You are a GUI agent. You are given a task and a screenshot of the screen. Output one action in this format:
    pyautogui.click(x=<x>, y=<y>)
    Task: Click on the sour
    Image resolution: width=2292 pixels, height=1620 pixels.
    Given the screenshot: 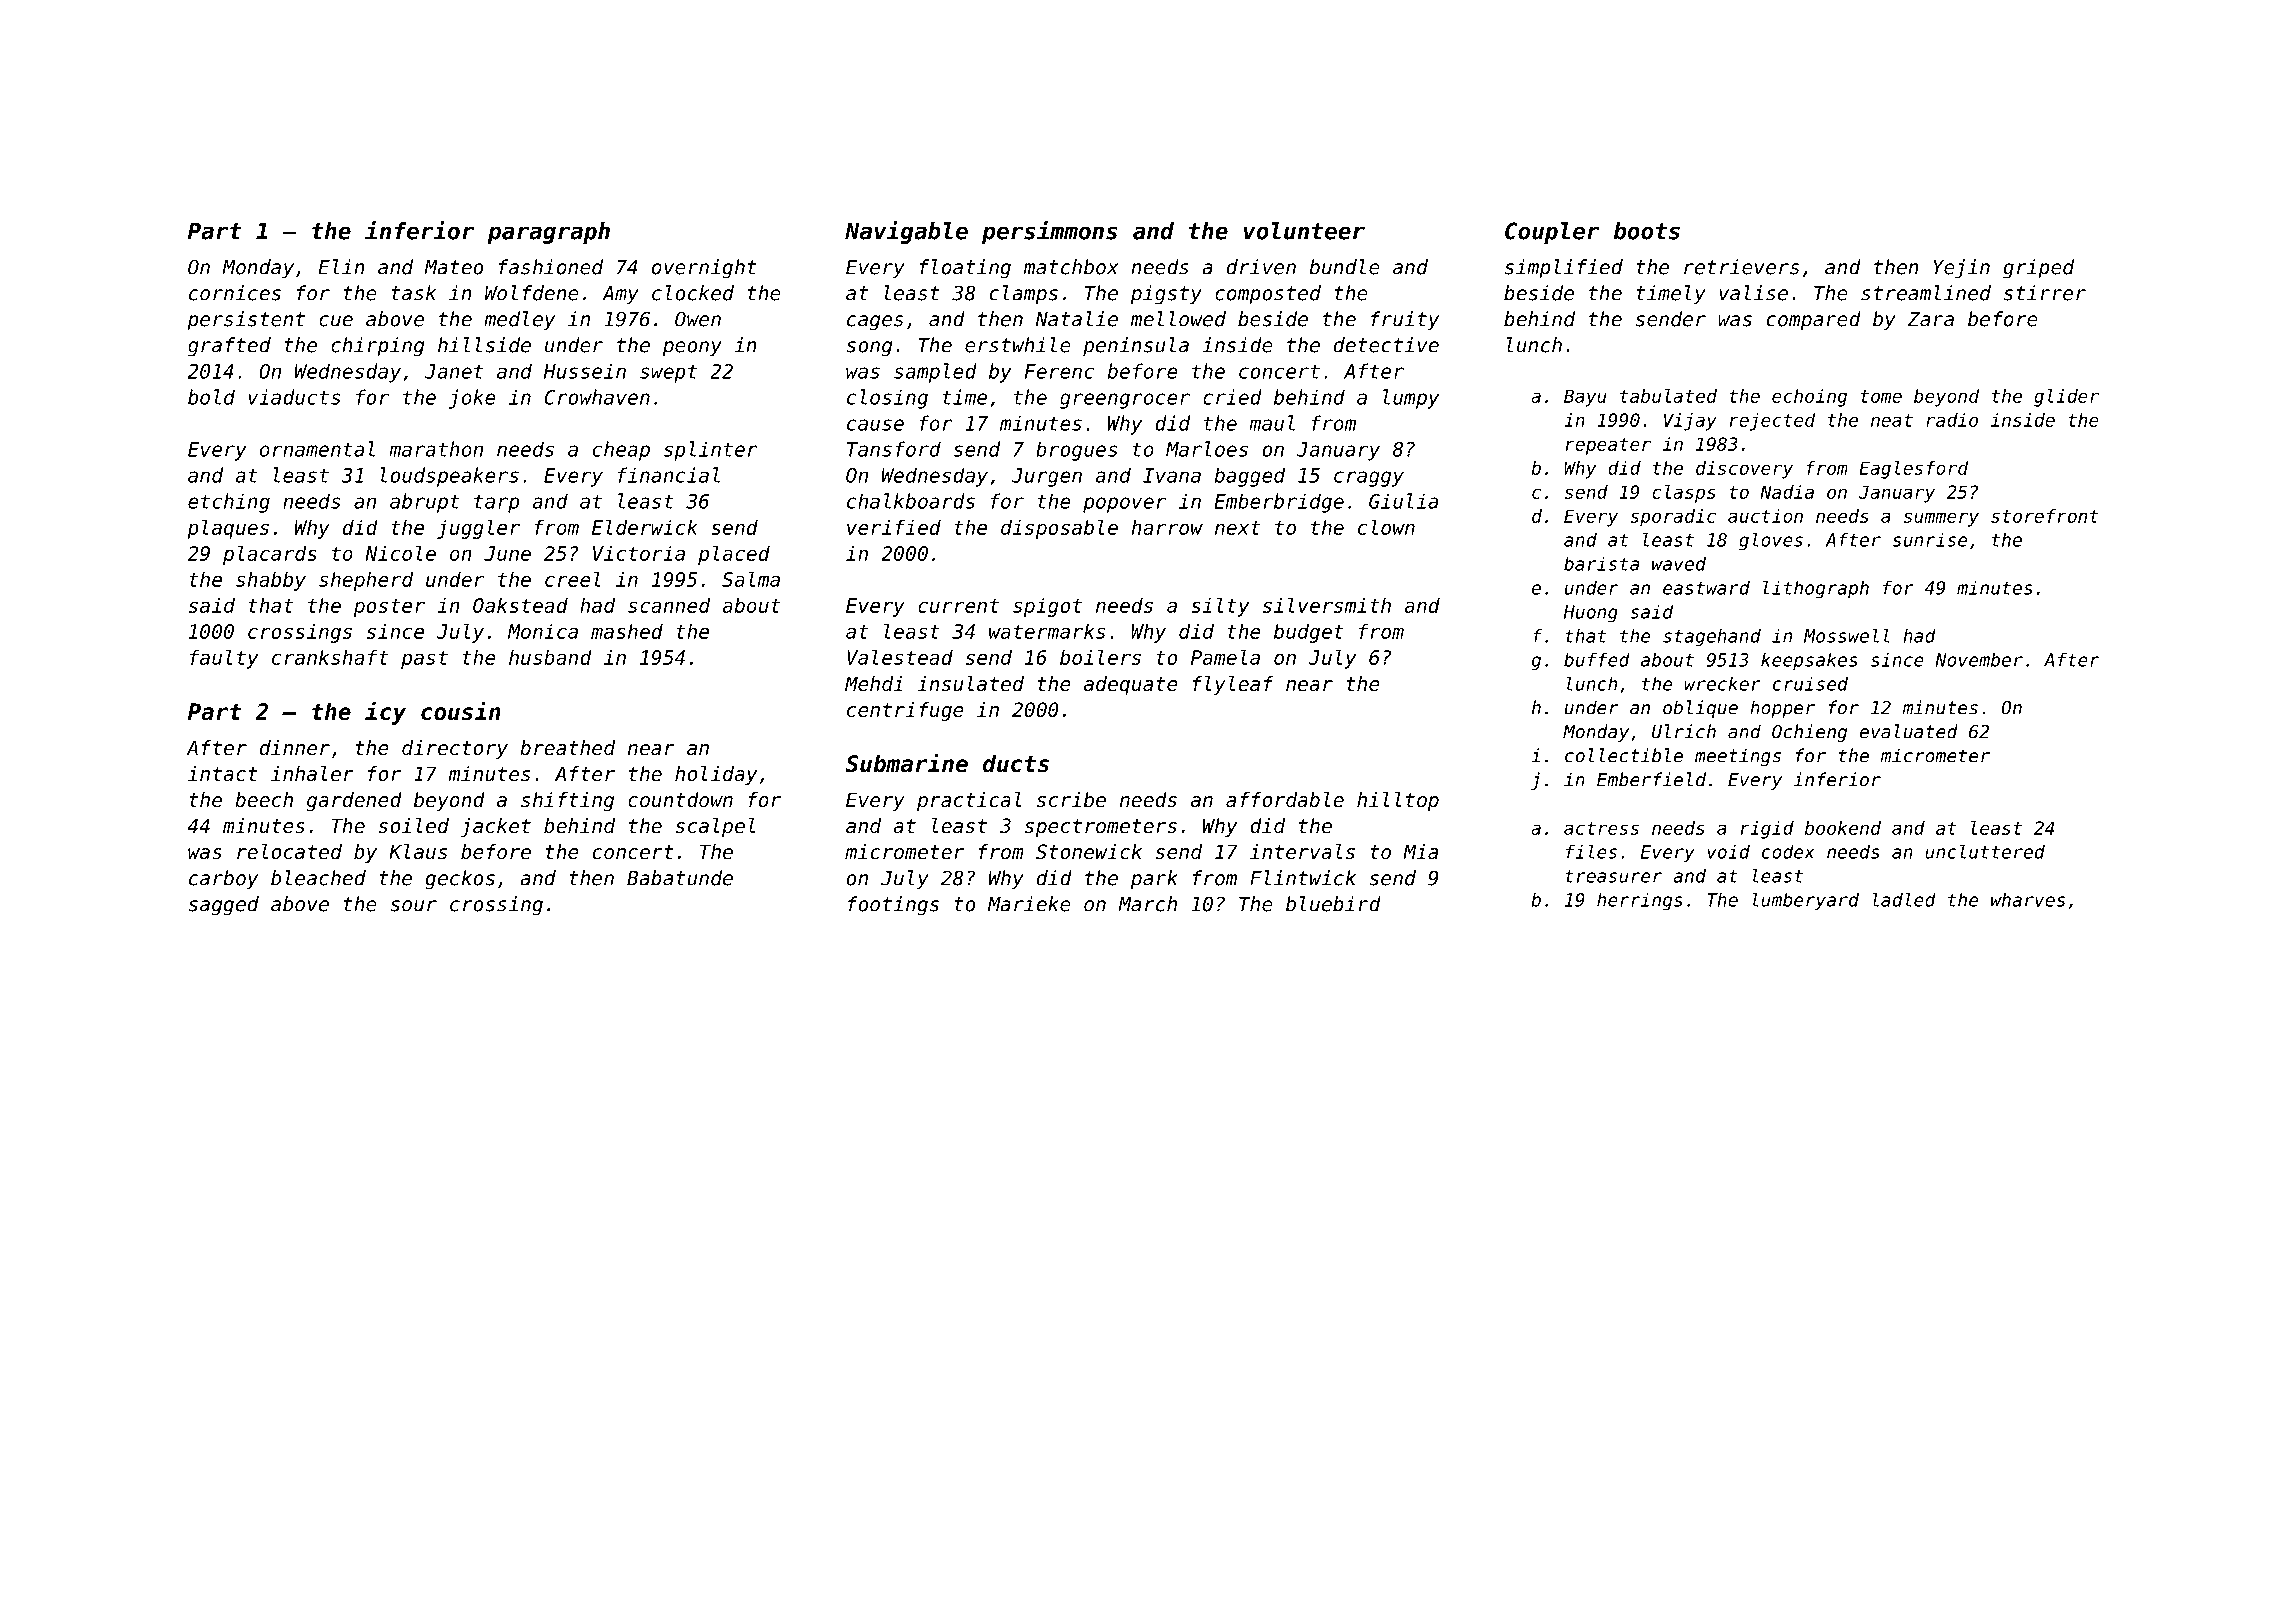 What is the action you would take?
    pyautogui.click(x=413, y=906)
